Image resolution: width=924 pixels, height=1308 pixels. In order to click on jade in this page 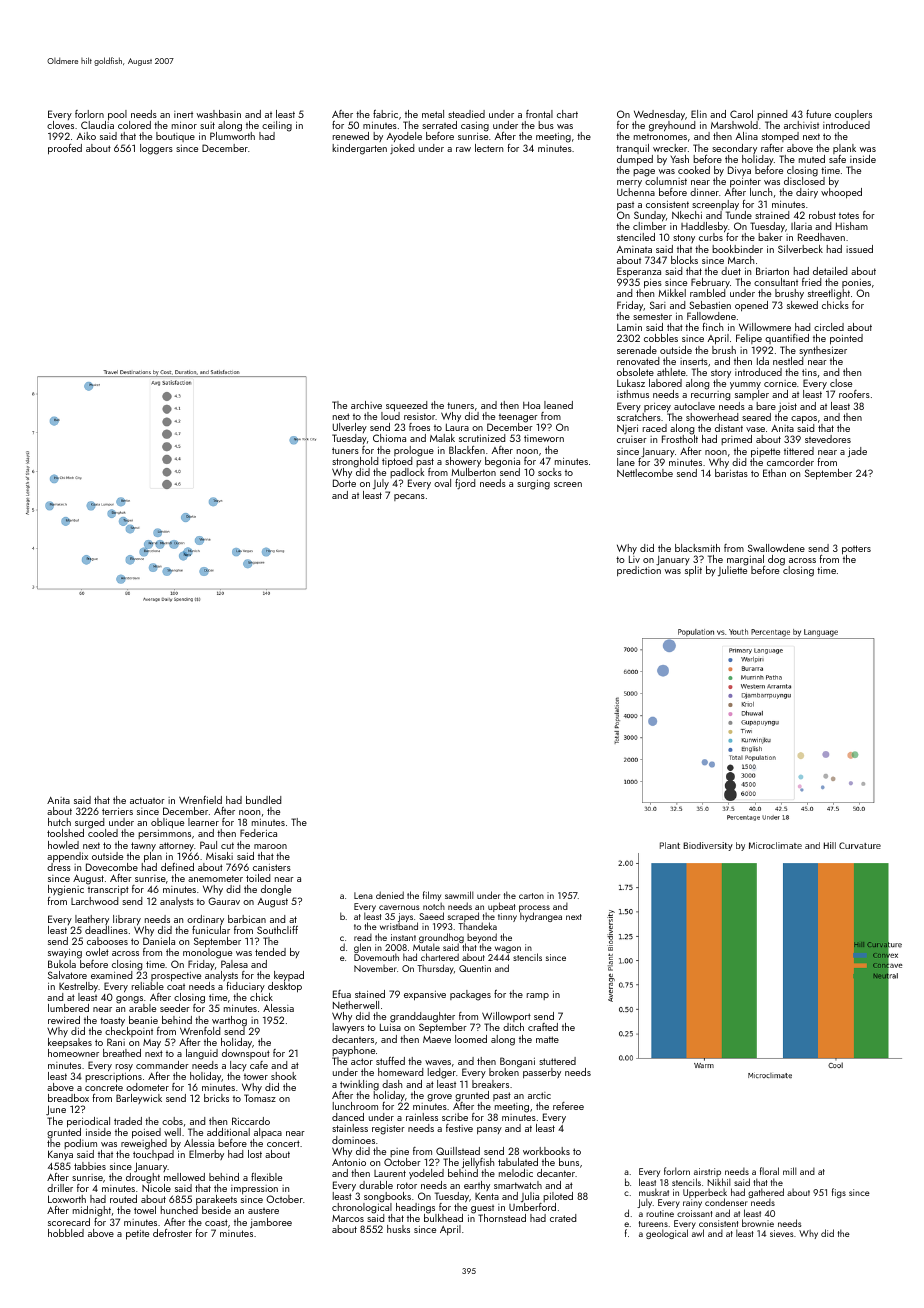, I will do `click(857, 452)`.
